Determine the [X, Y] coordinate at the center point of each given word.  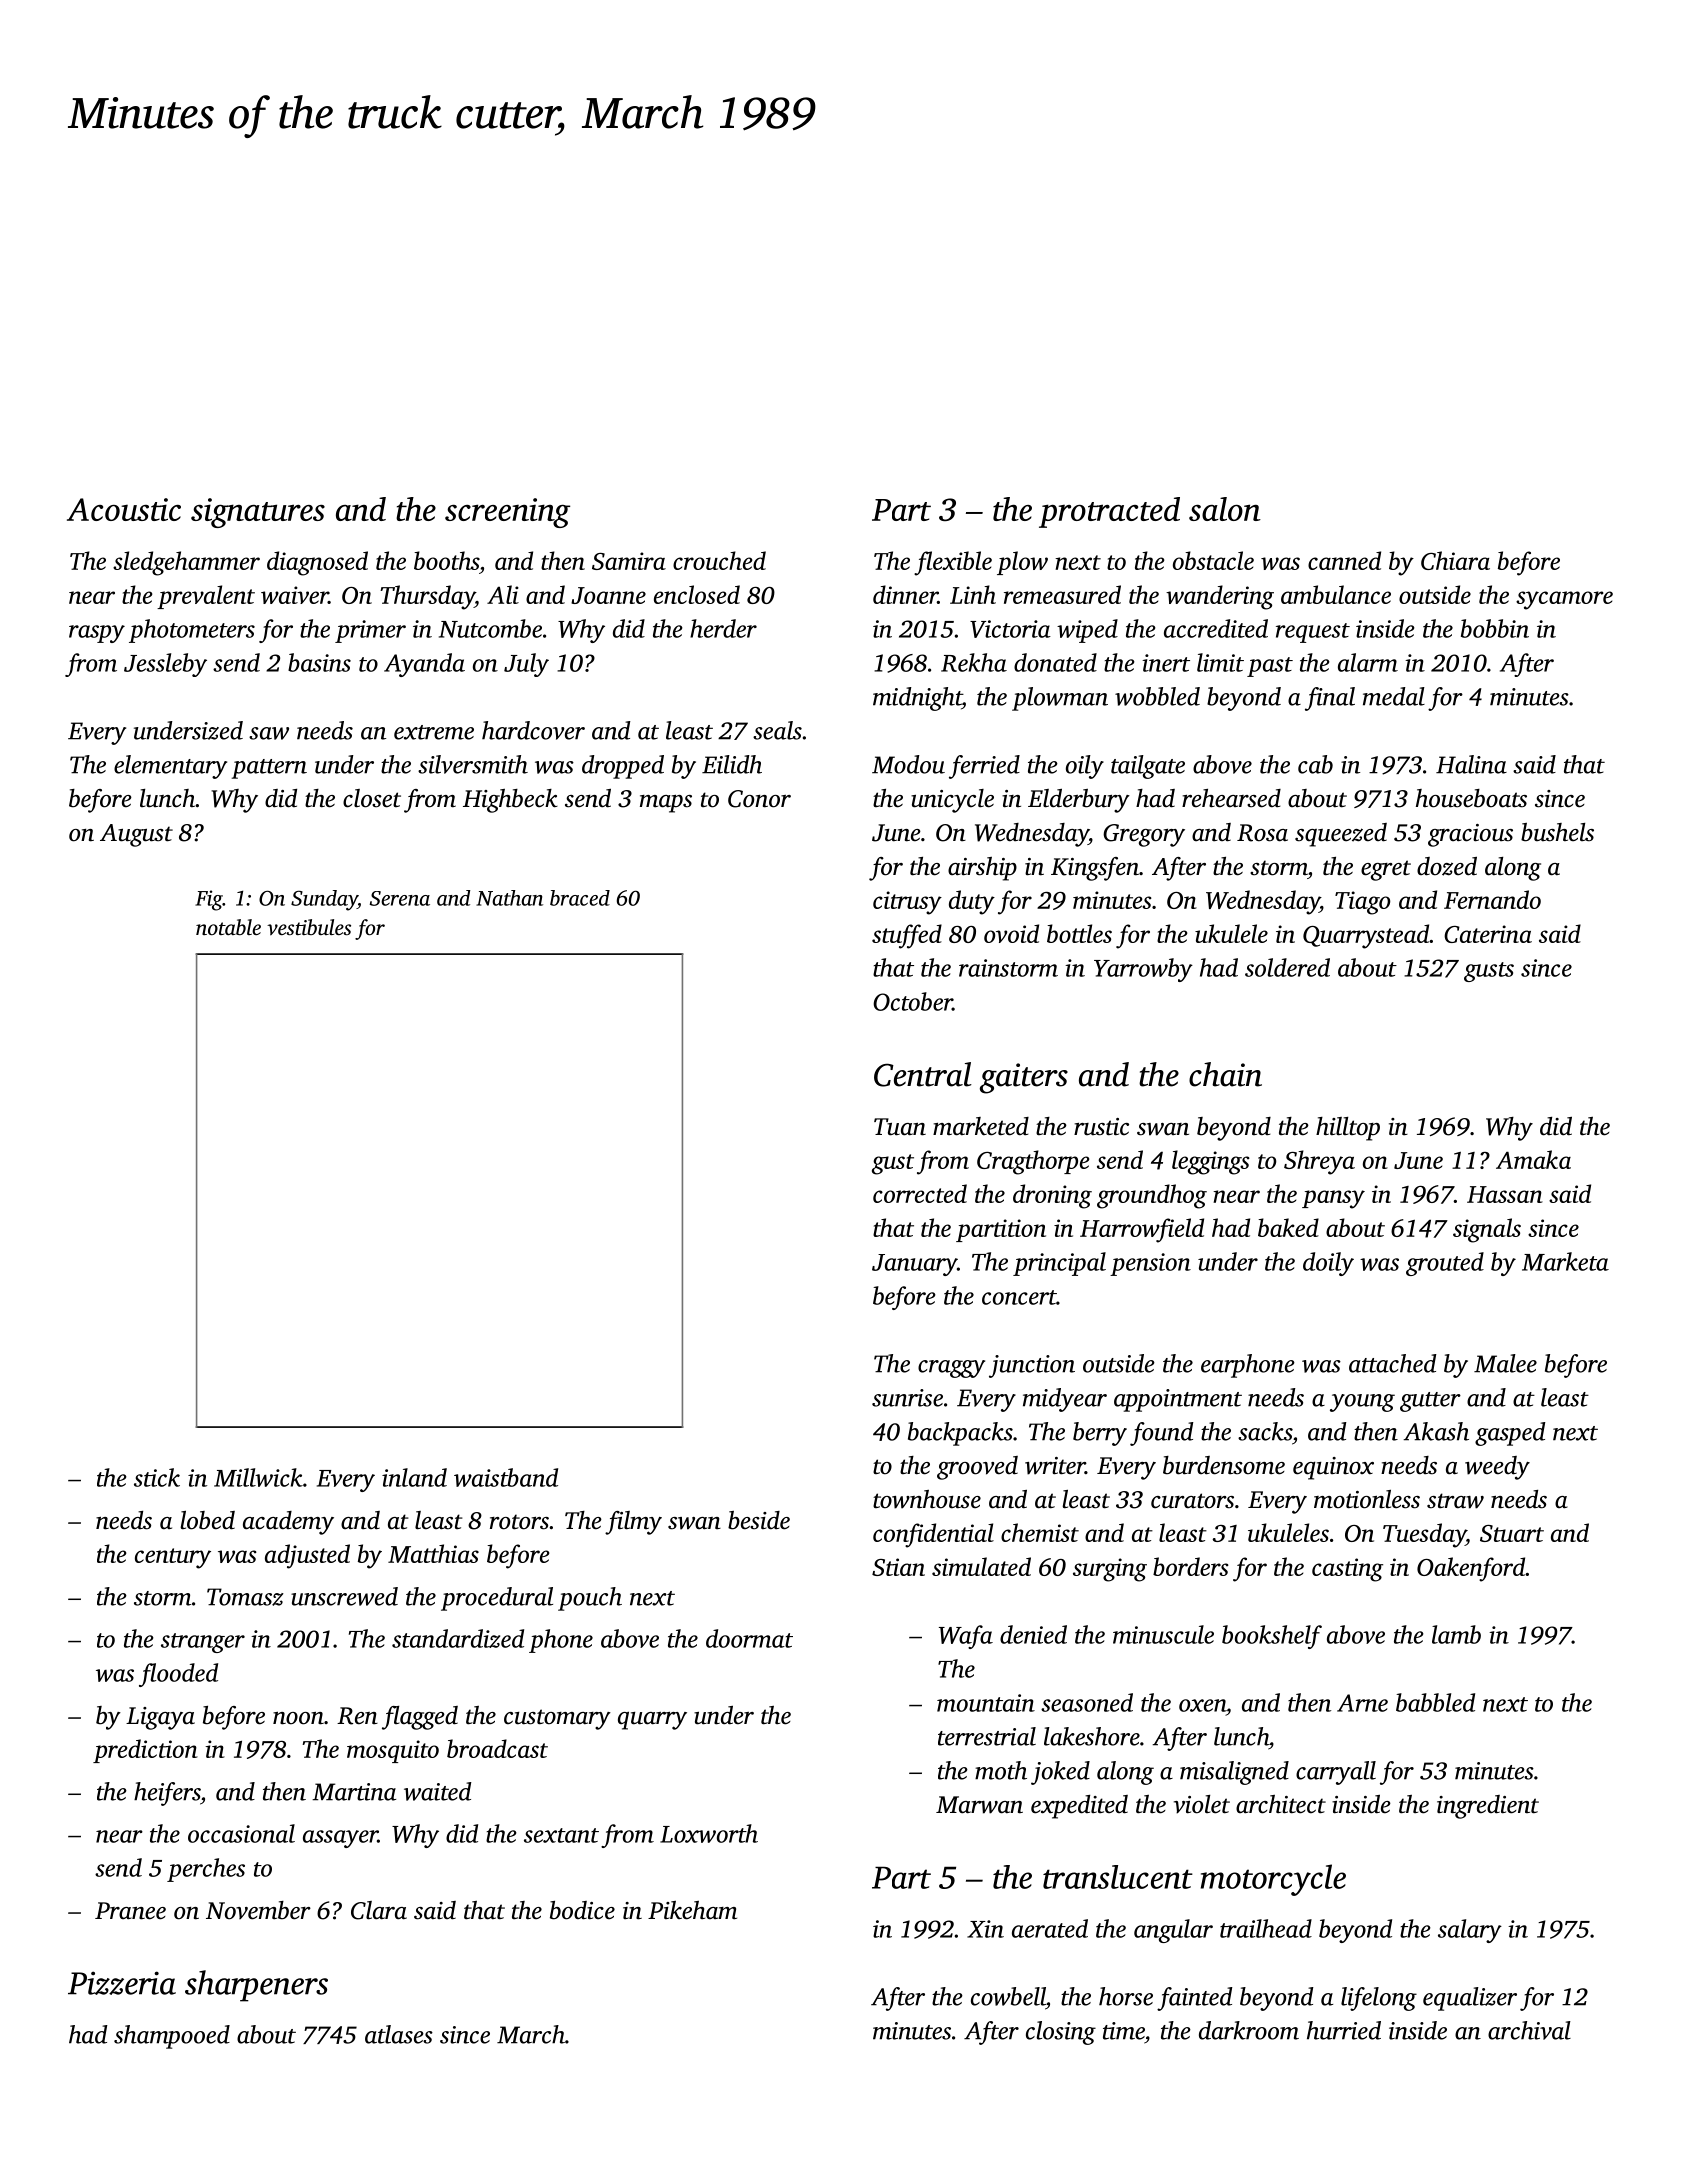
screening [507, 513]
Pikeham [692, 1910]
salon [1225, 509]
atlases [399, 2034]
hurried [1344, 2030]
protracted [1109, 512]
